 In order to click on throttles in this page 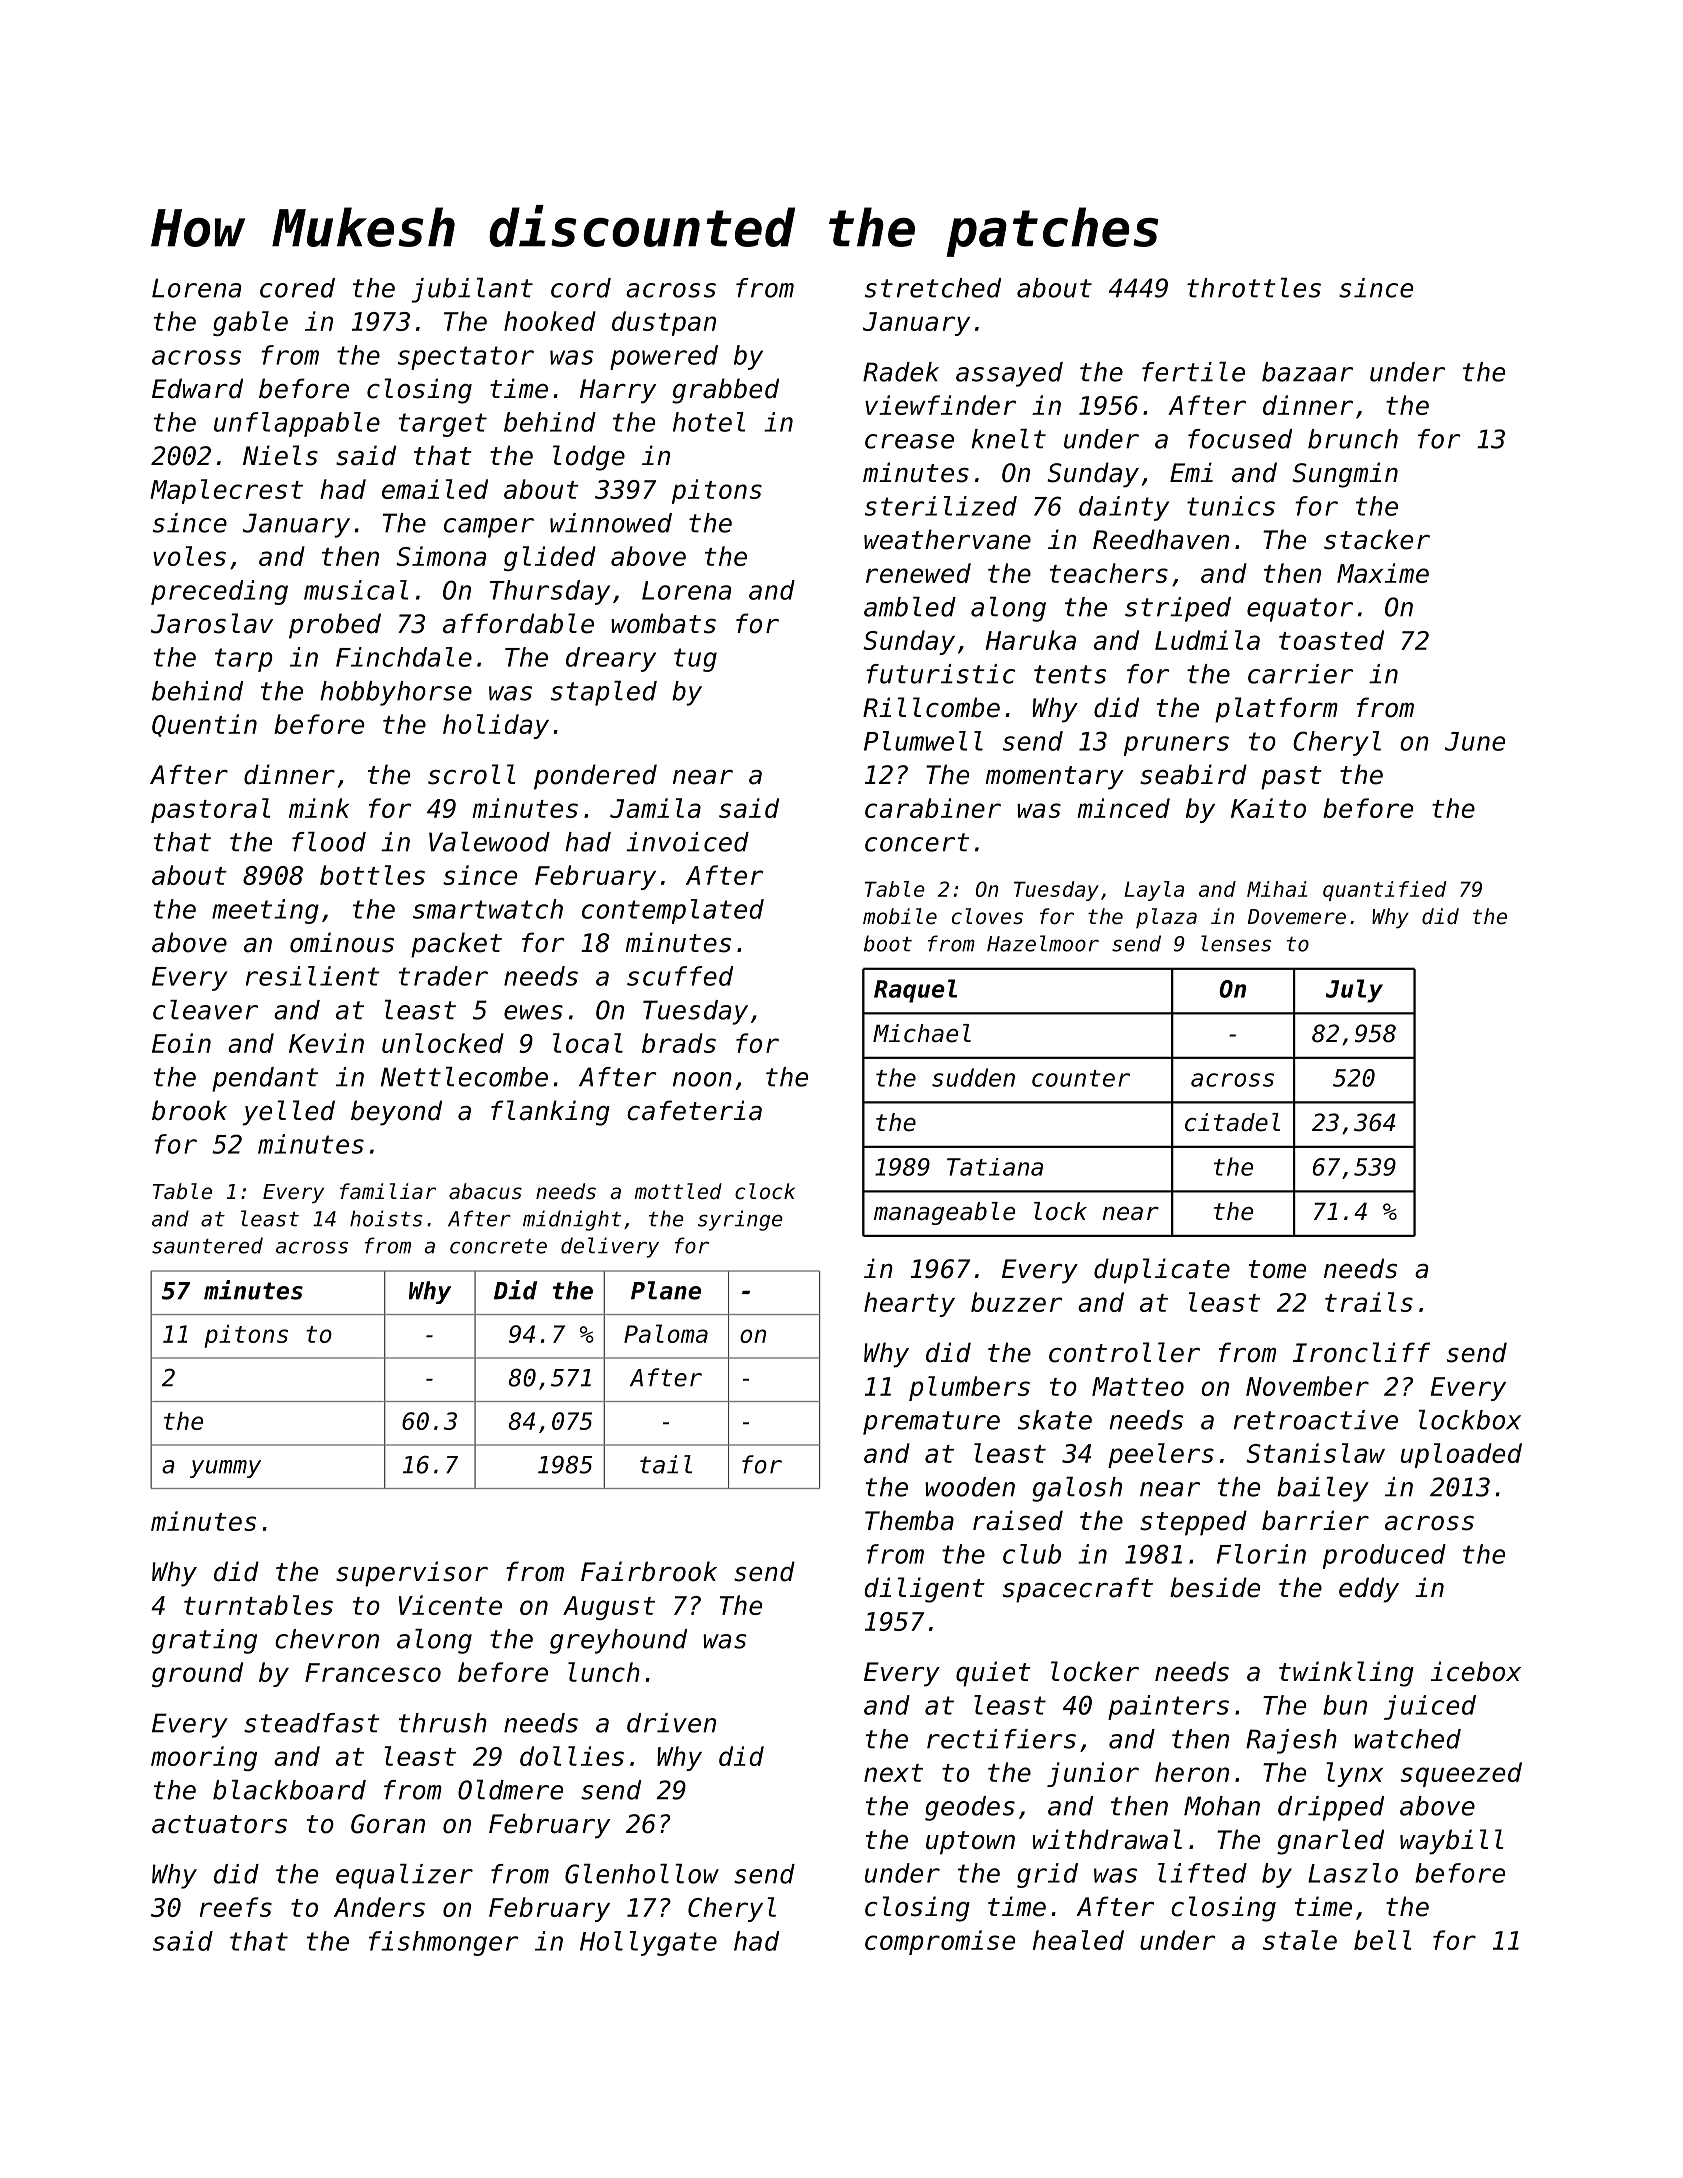, I will do `click(1254, 288)`.
